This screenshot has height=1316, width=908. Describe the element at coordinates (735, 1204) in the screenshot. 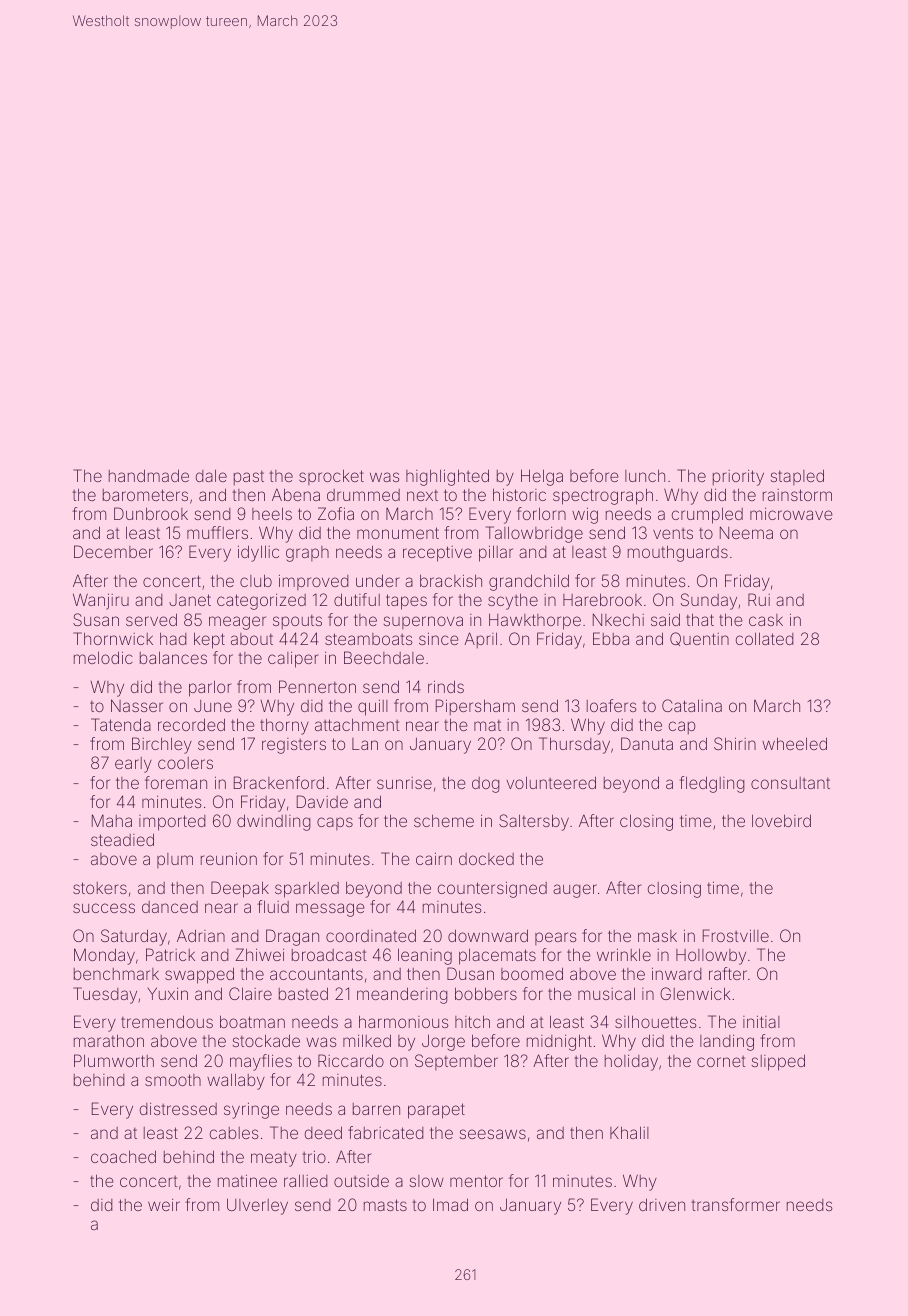

I see `transformer` at that location.
